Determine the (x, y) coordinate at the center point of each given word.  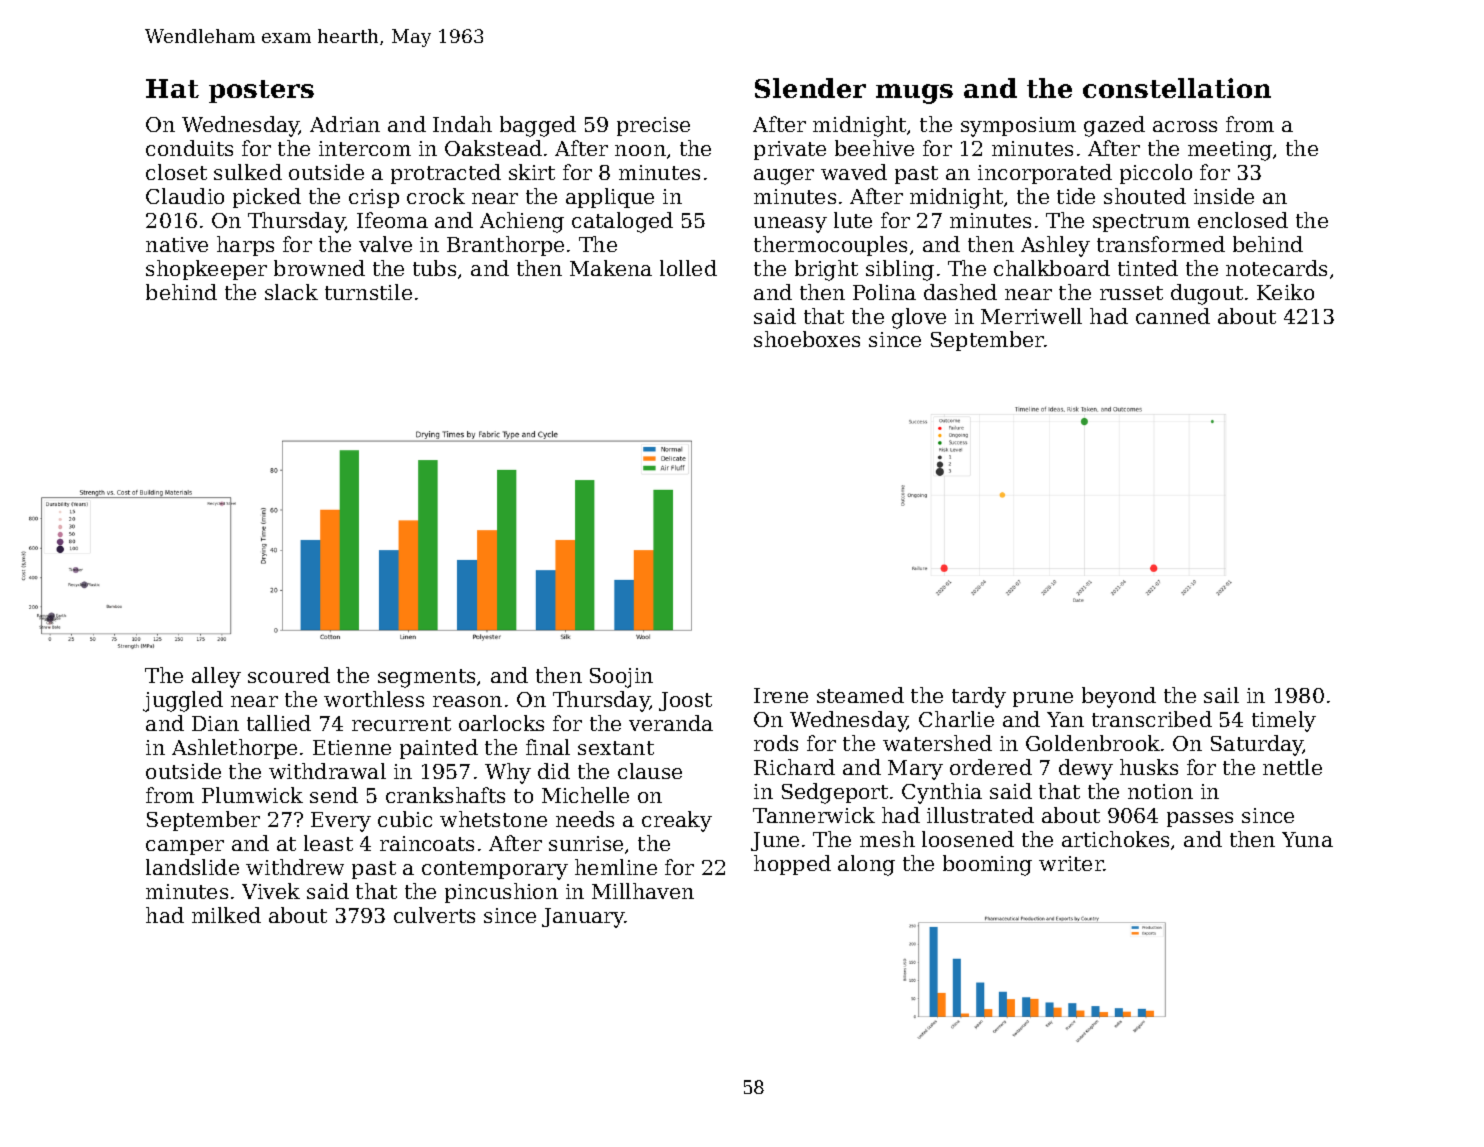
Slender (810, 88)
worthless (374, 699)
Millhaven (643, 891)
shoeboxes (807, 339)
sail (1221, 695)
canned (1173, 316)
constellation (1177, 88)
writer (1071, 863)
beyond (1119, 697)
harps (245, 246)
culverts (434, 915)
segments (426, 678)
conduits (189, 148)
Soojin (621, 678)
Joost (685, 701)
